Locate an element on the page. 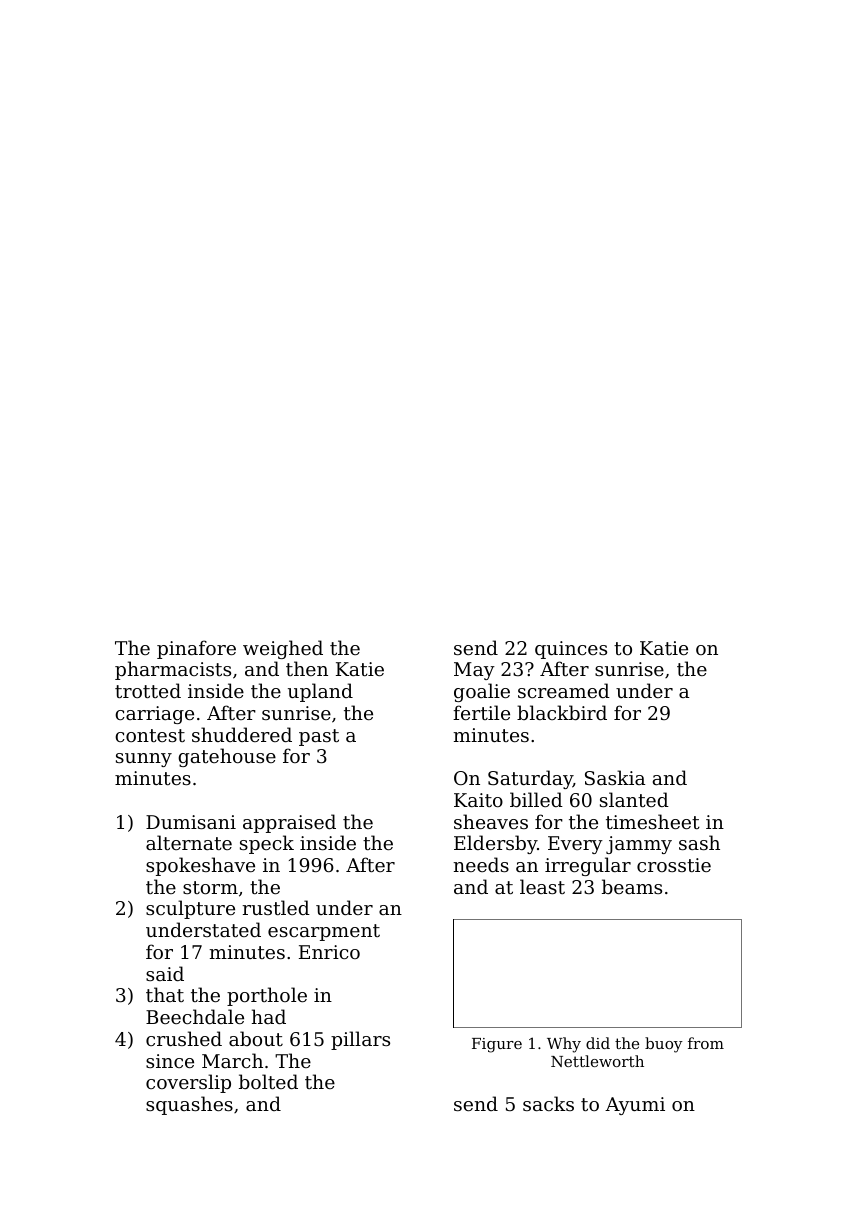  quinces is located at coordinates (571, 650).
